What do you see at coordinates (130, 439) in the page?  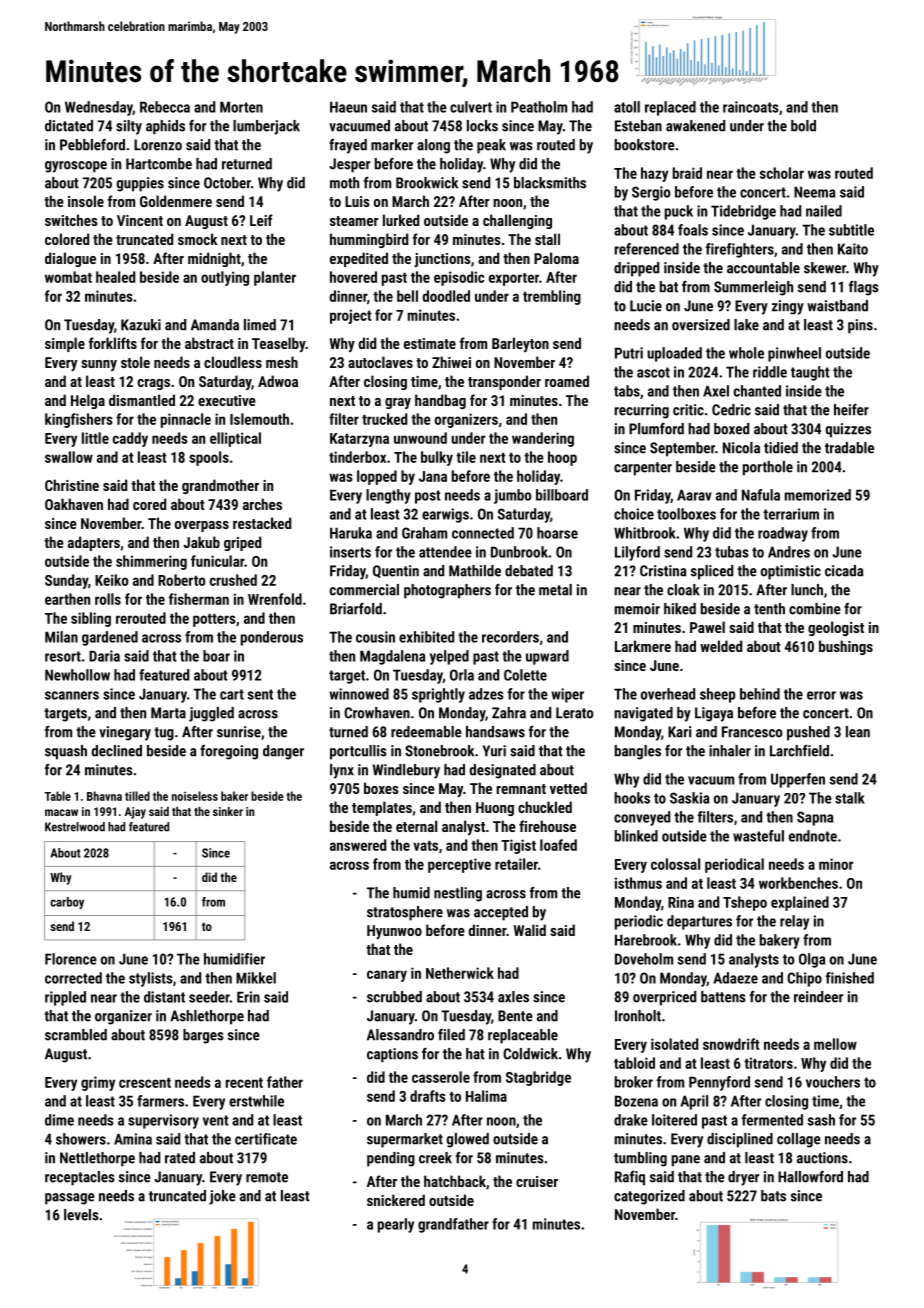 I see `caddy` at bounding box center [130, 439].
